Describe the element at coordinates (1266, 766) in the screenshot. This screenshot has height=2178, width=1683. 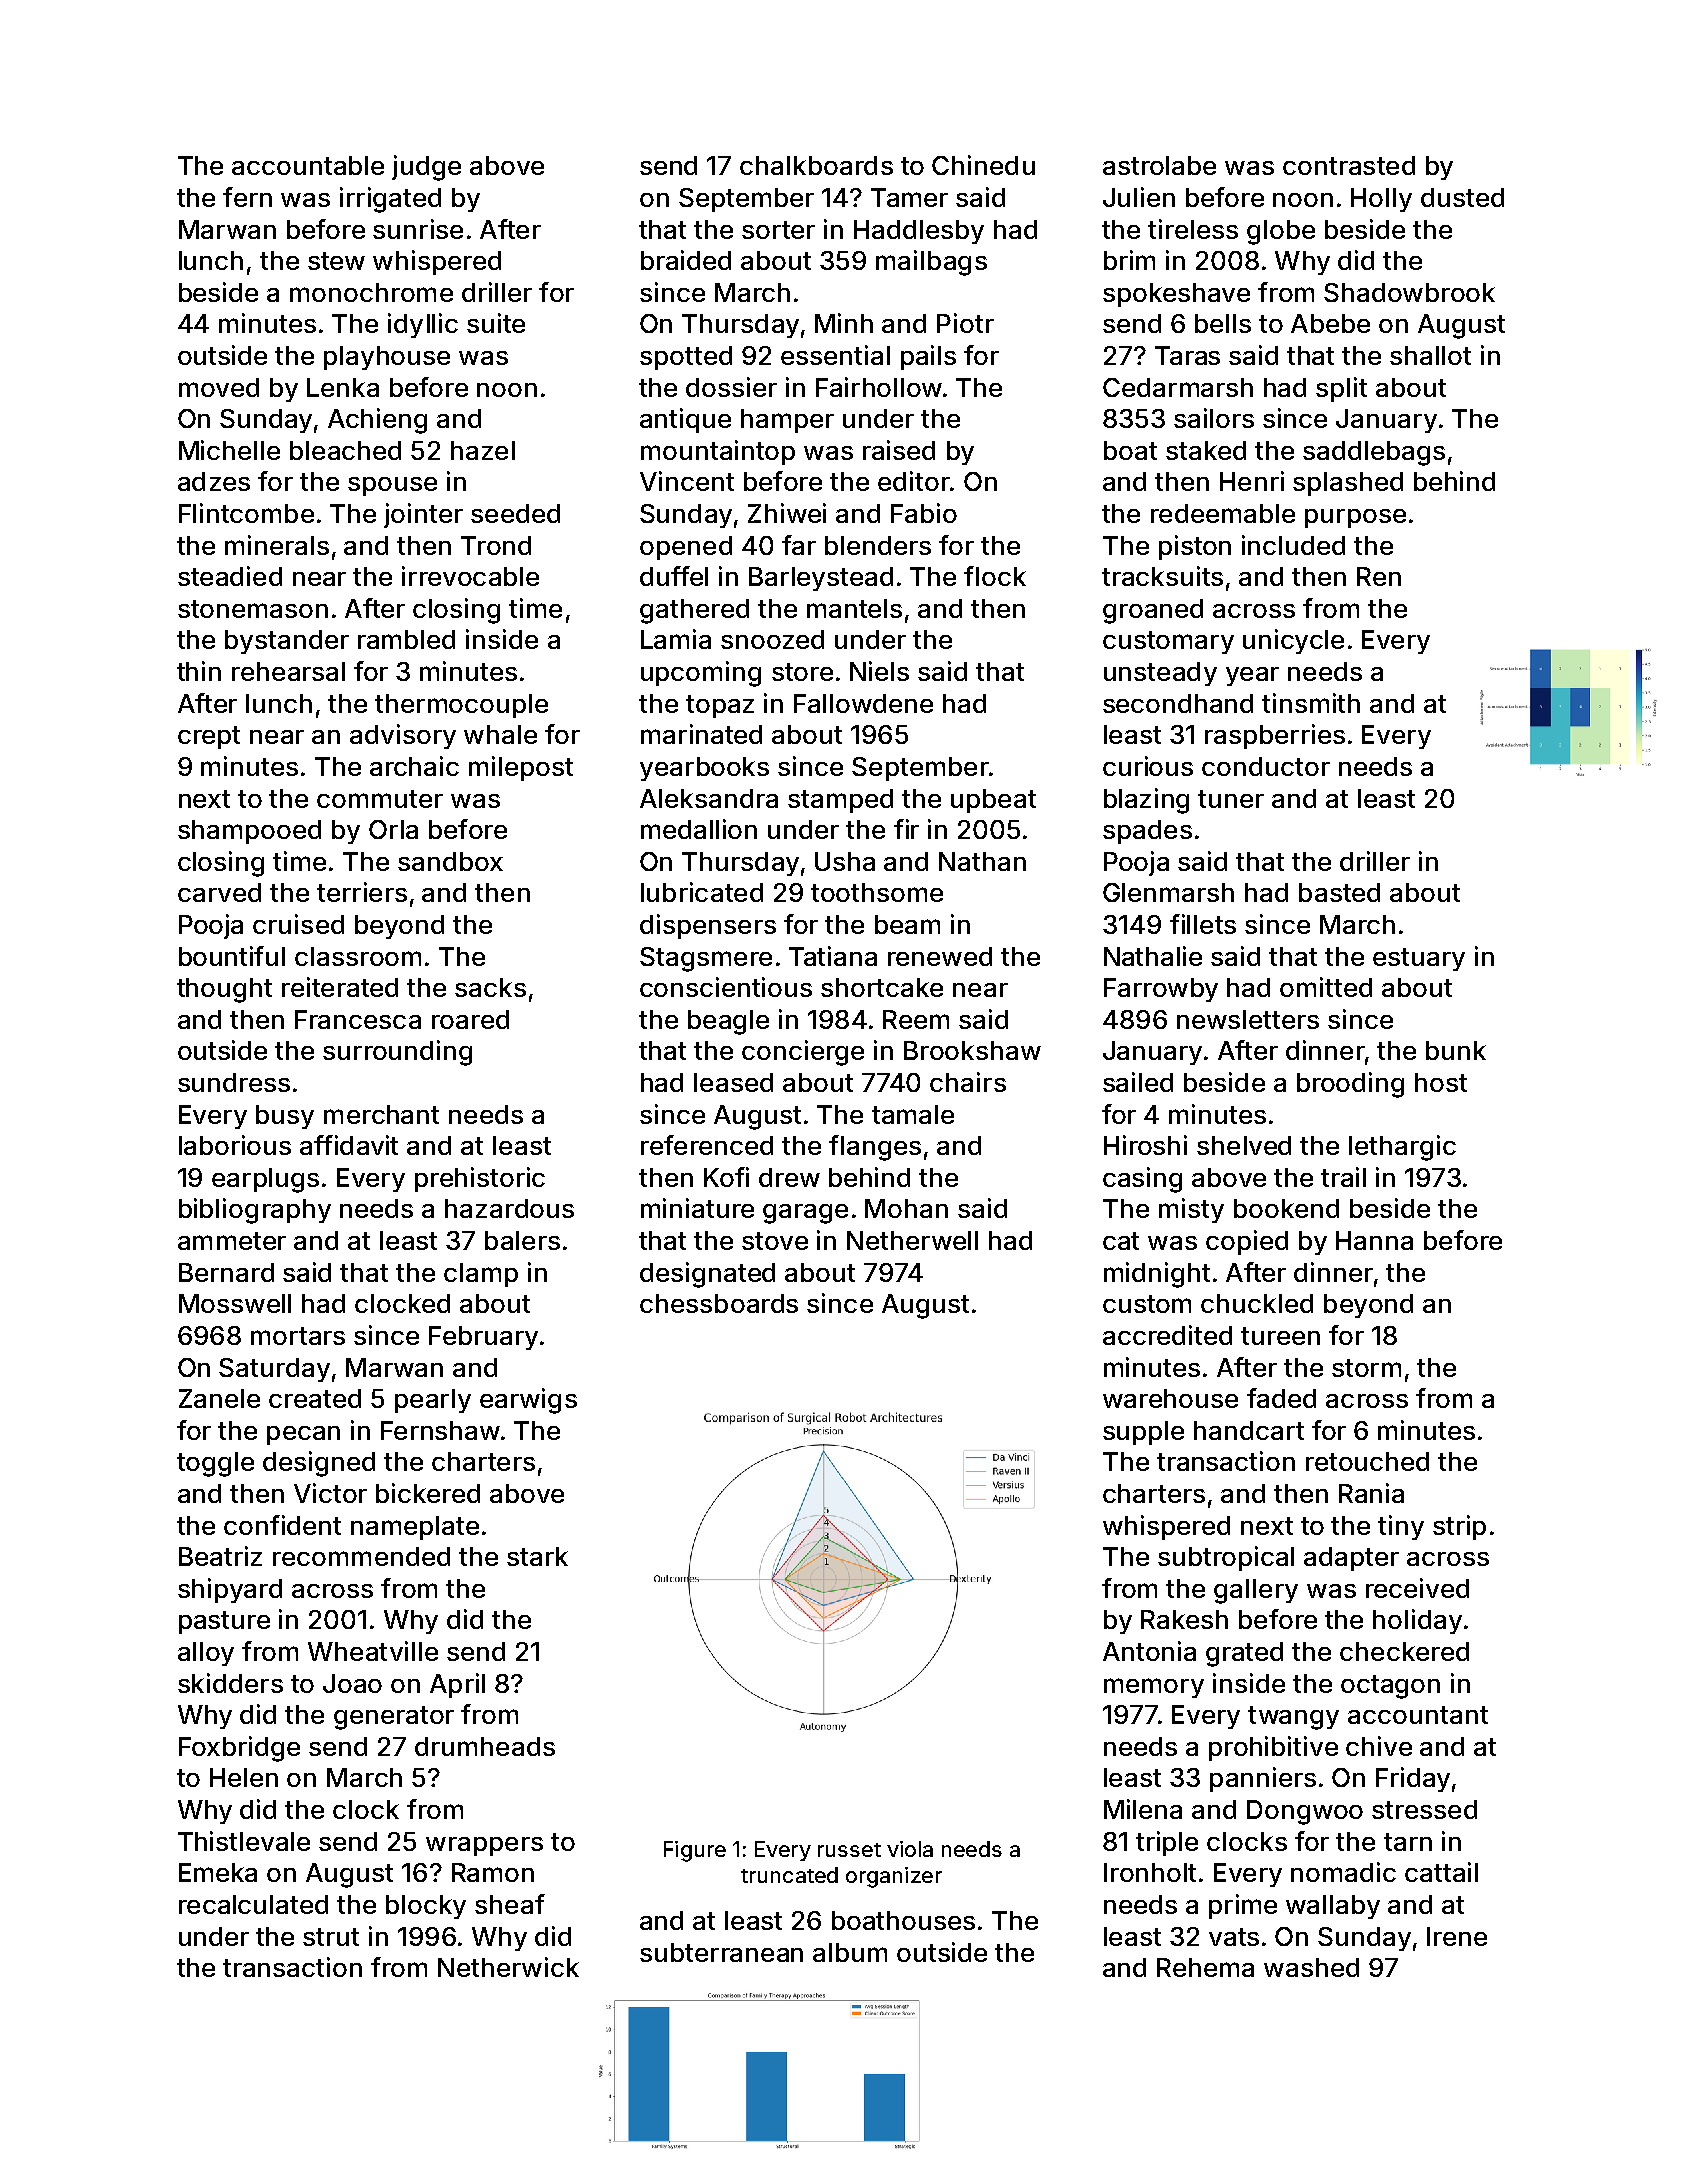
I see `conductor` at that location.
